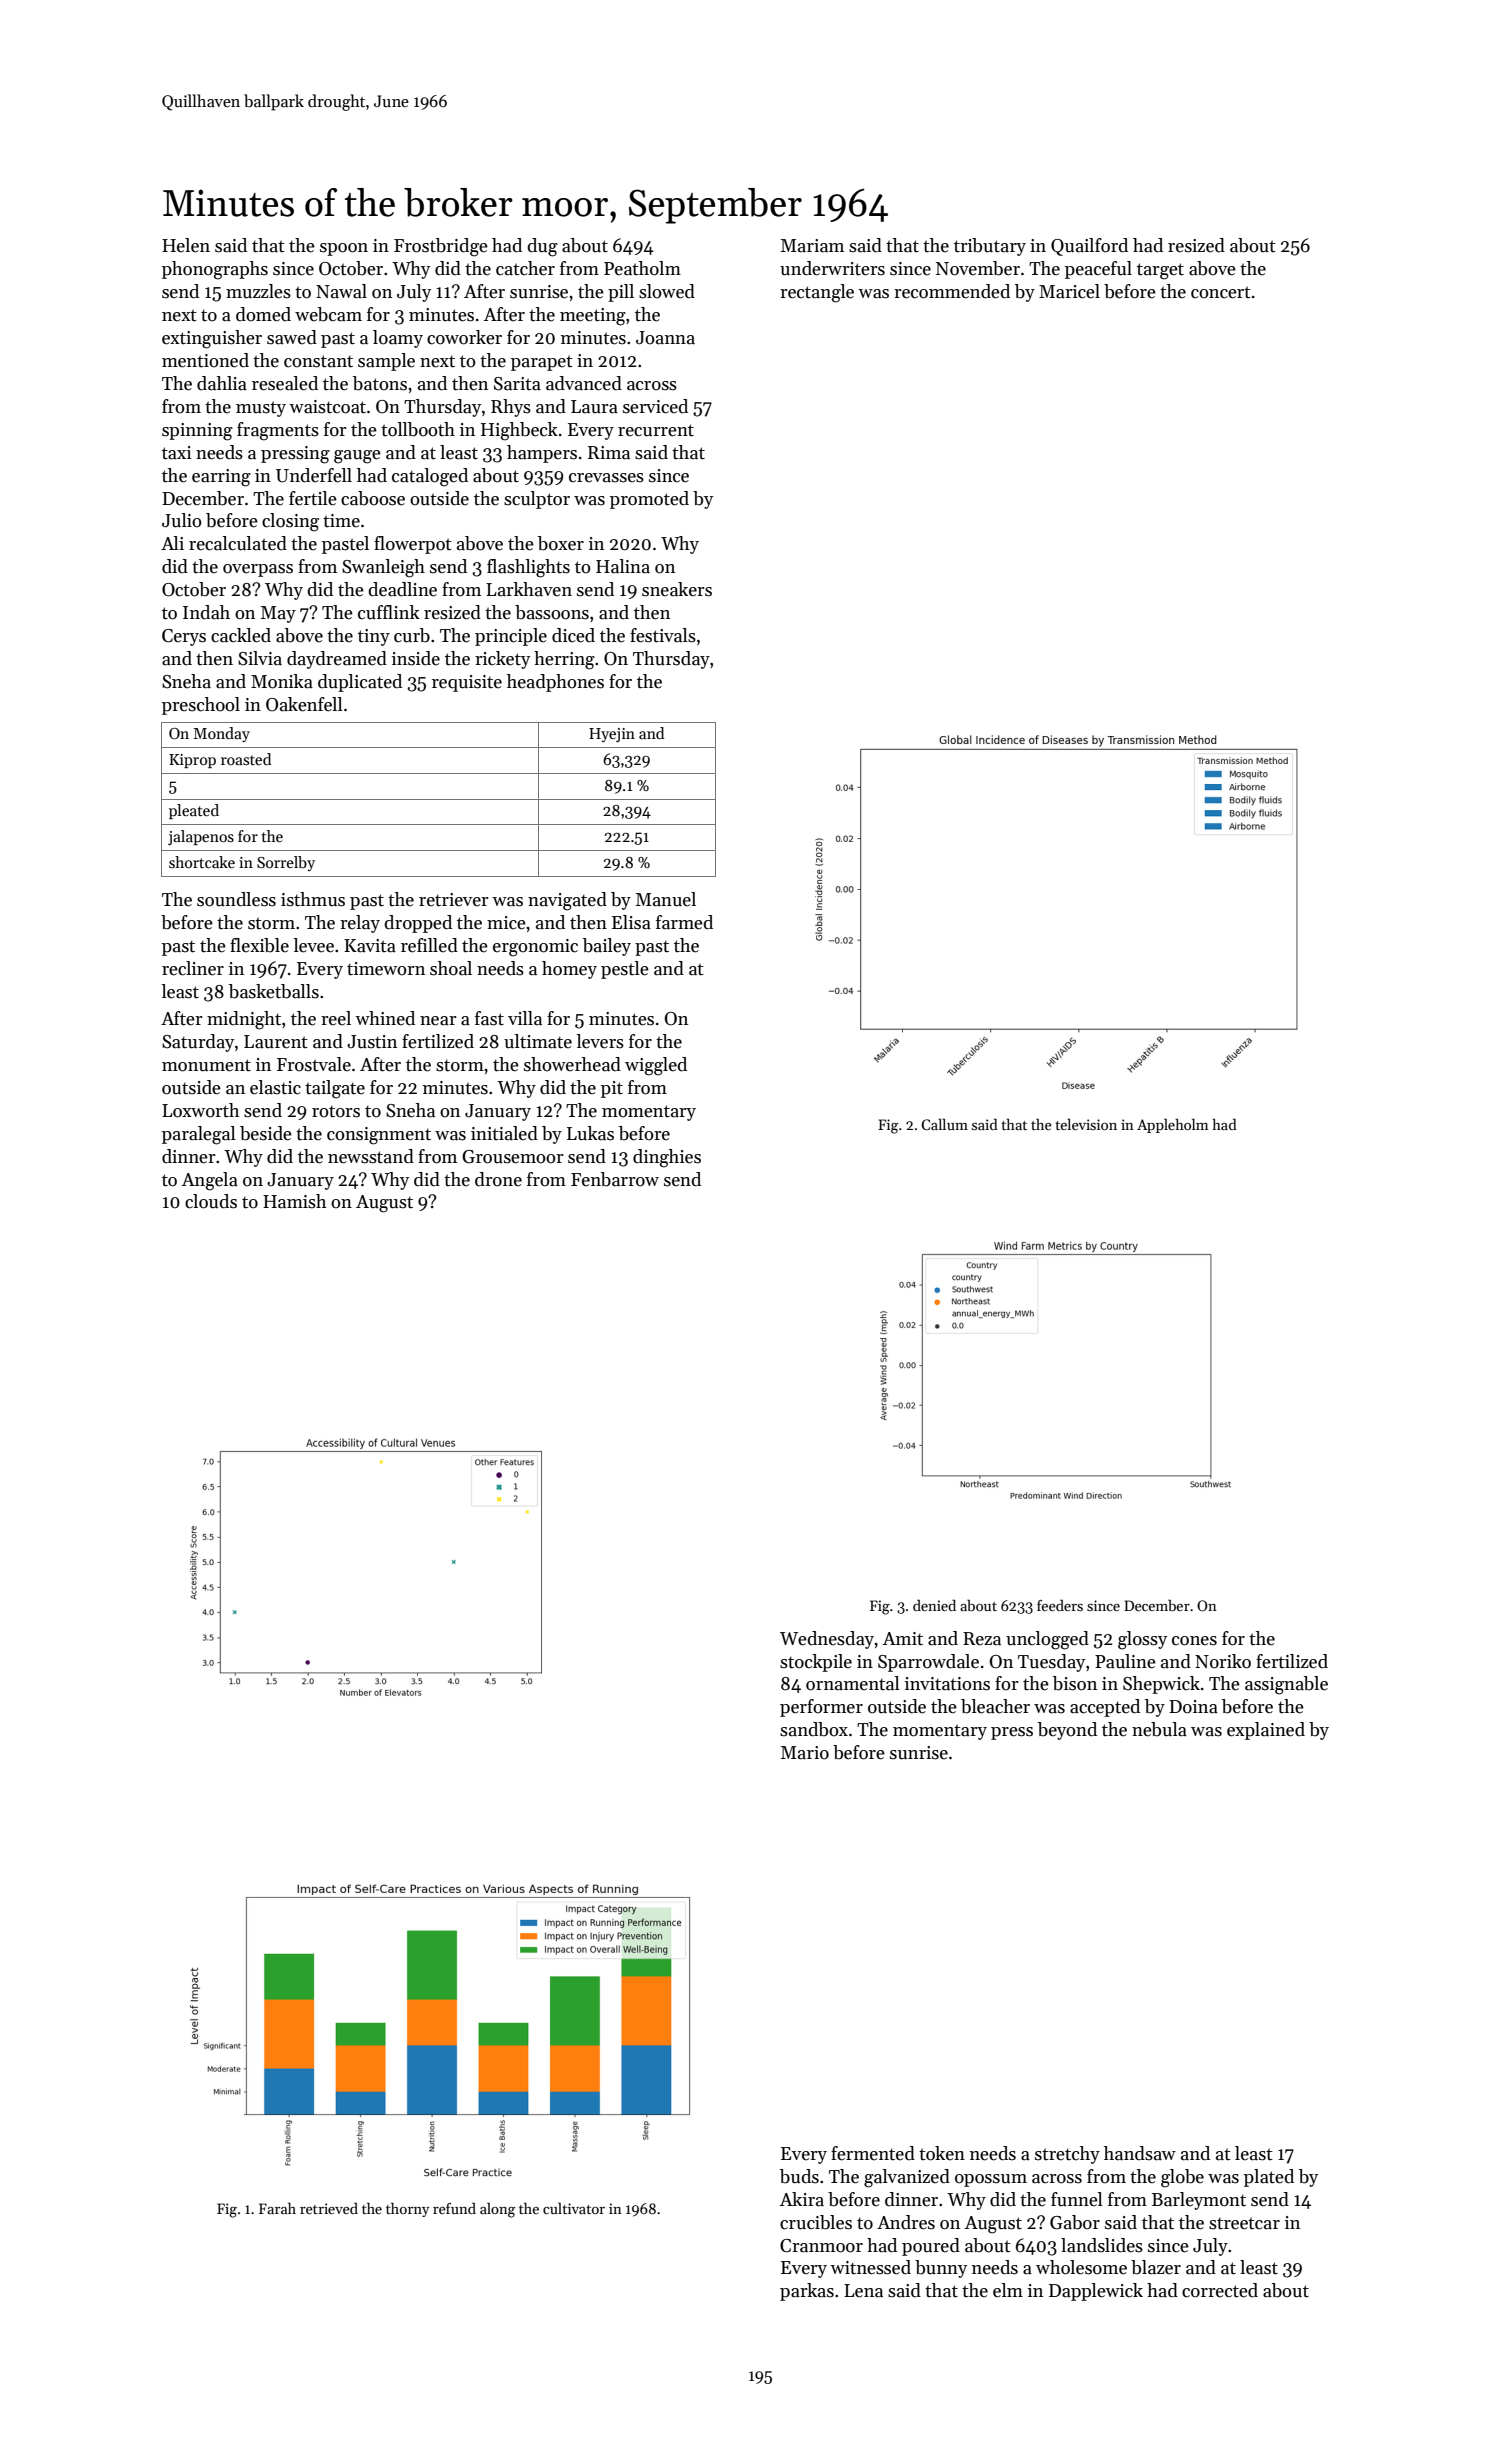  I want to click on Mariam, so click(812, 246).
